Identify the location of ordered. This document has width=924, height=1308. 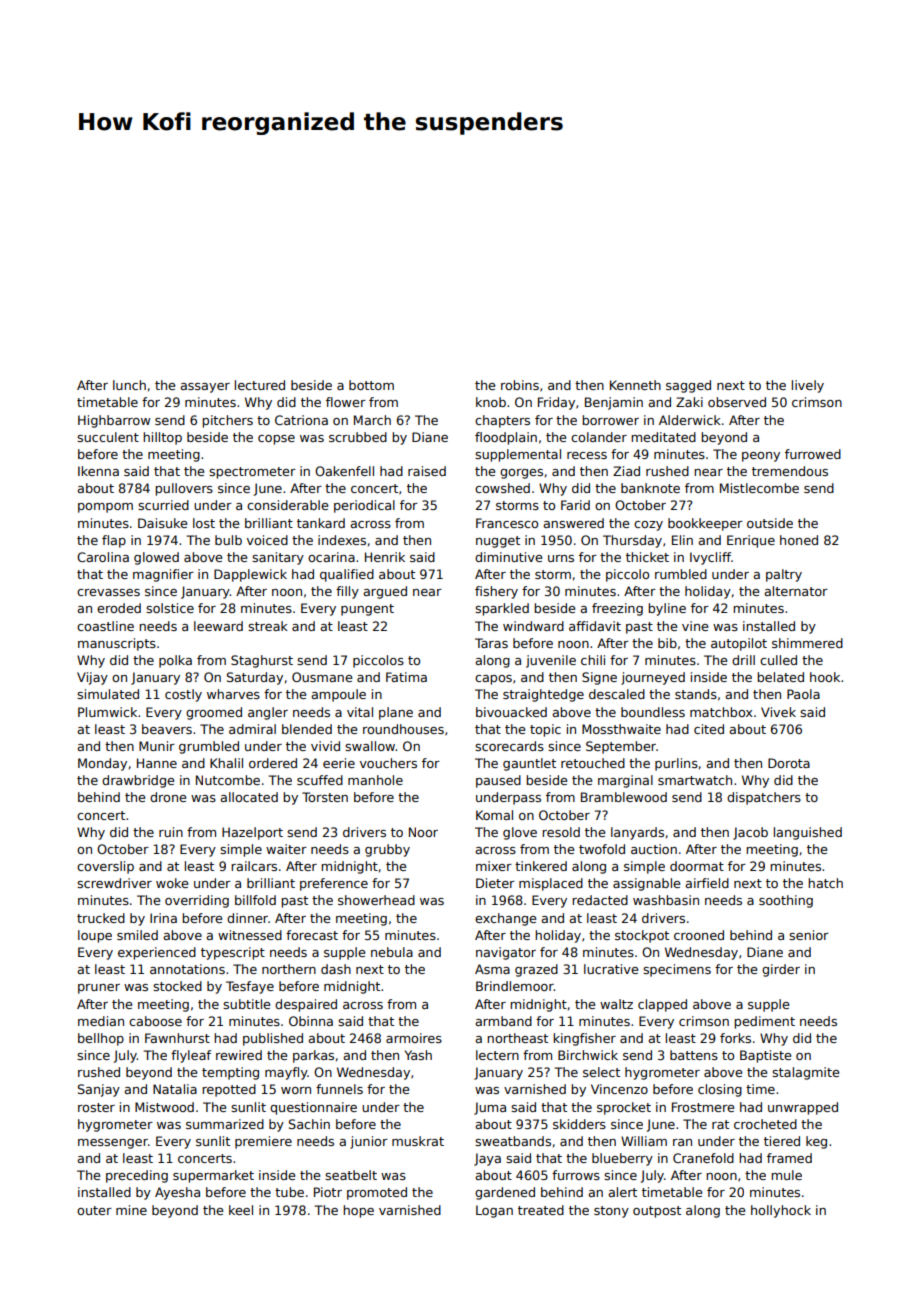
(273, 763).
